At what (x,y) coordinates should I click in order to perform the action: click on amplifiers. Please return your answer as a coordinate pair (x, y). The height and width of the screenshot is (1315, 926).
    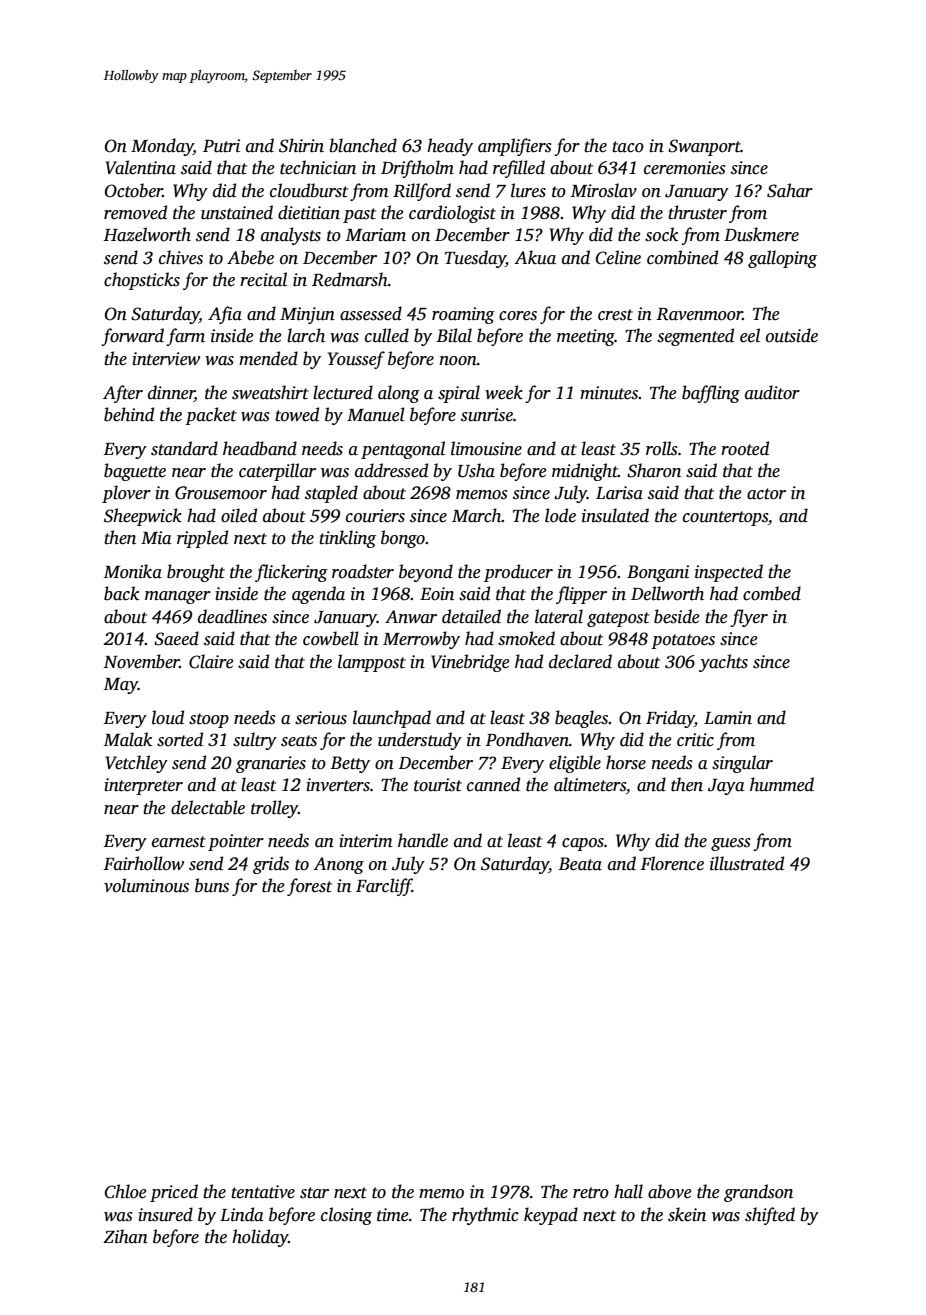
    Looking at the image, I should click on (515, 147).
